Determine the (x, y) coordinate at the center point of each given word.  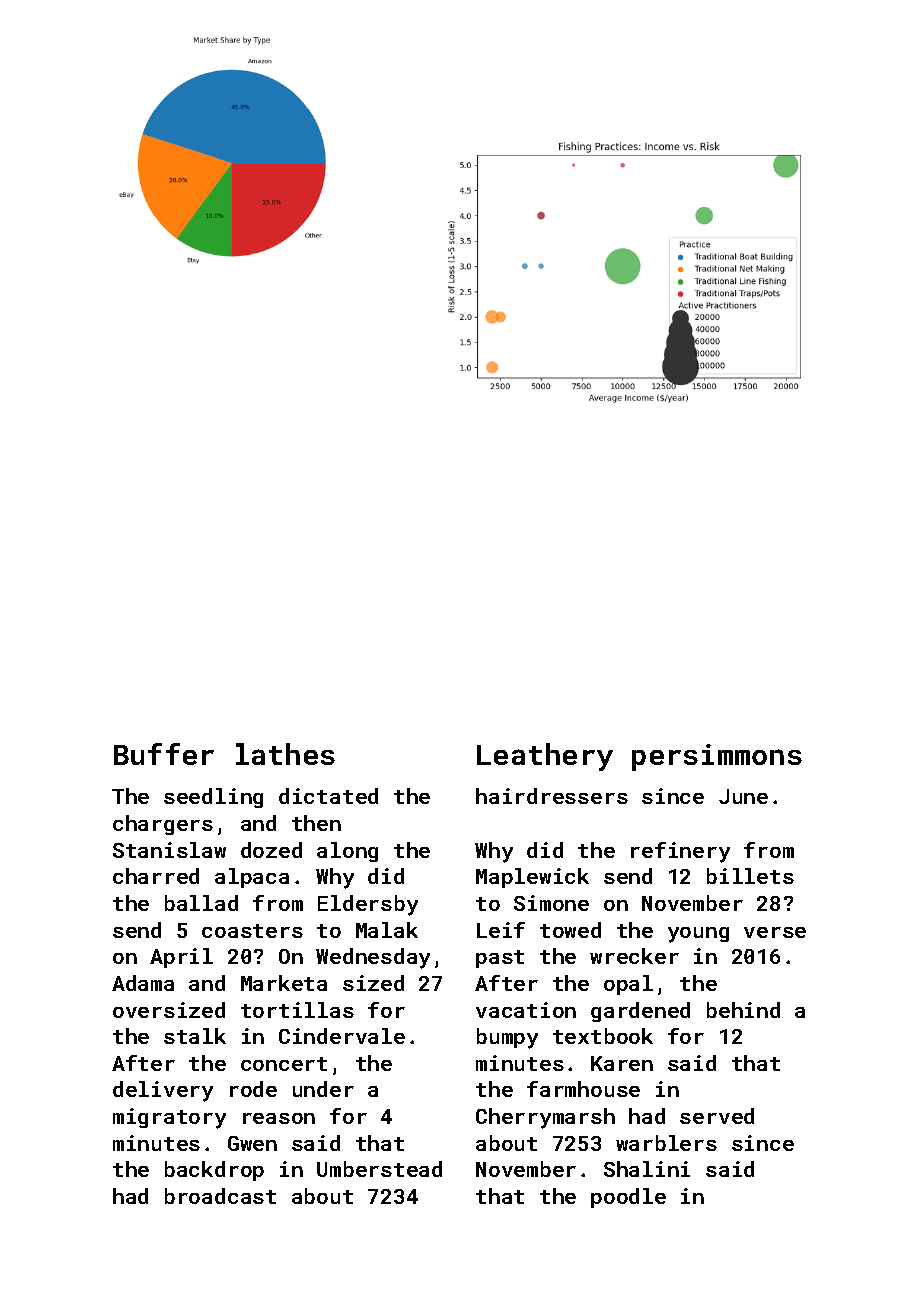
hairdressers (552, 796)
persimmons (717, 757)
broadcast (220, 1196)
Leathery (545, 757)
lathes (285, 754)
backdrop (214, 1171)
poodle (628, 1198)
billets (750, 876)
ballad (201, 903)
